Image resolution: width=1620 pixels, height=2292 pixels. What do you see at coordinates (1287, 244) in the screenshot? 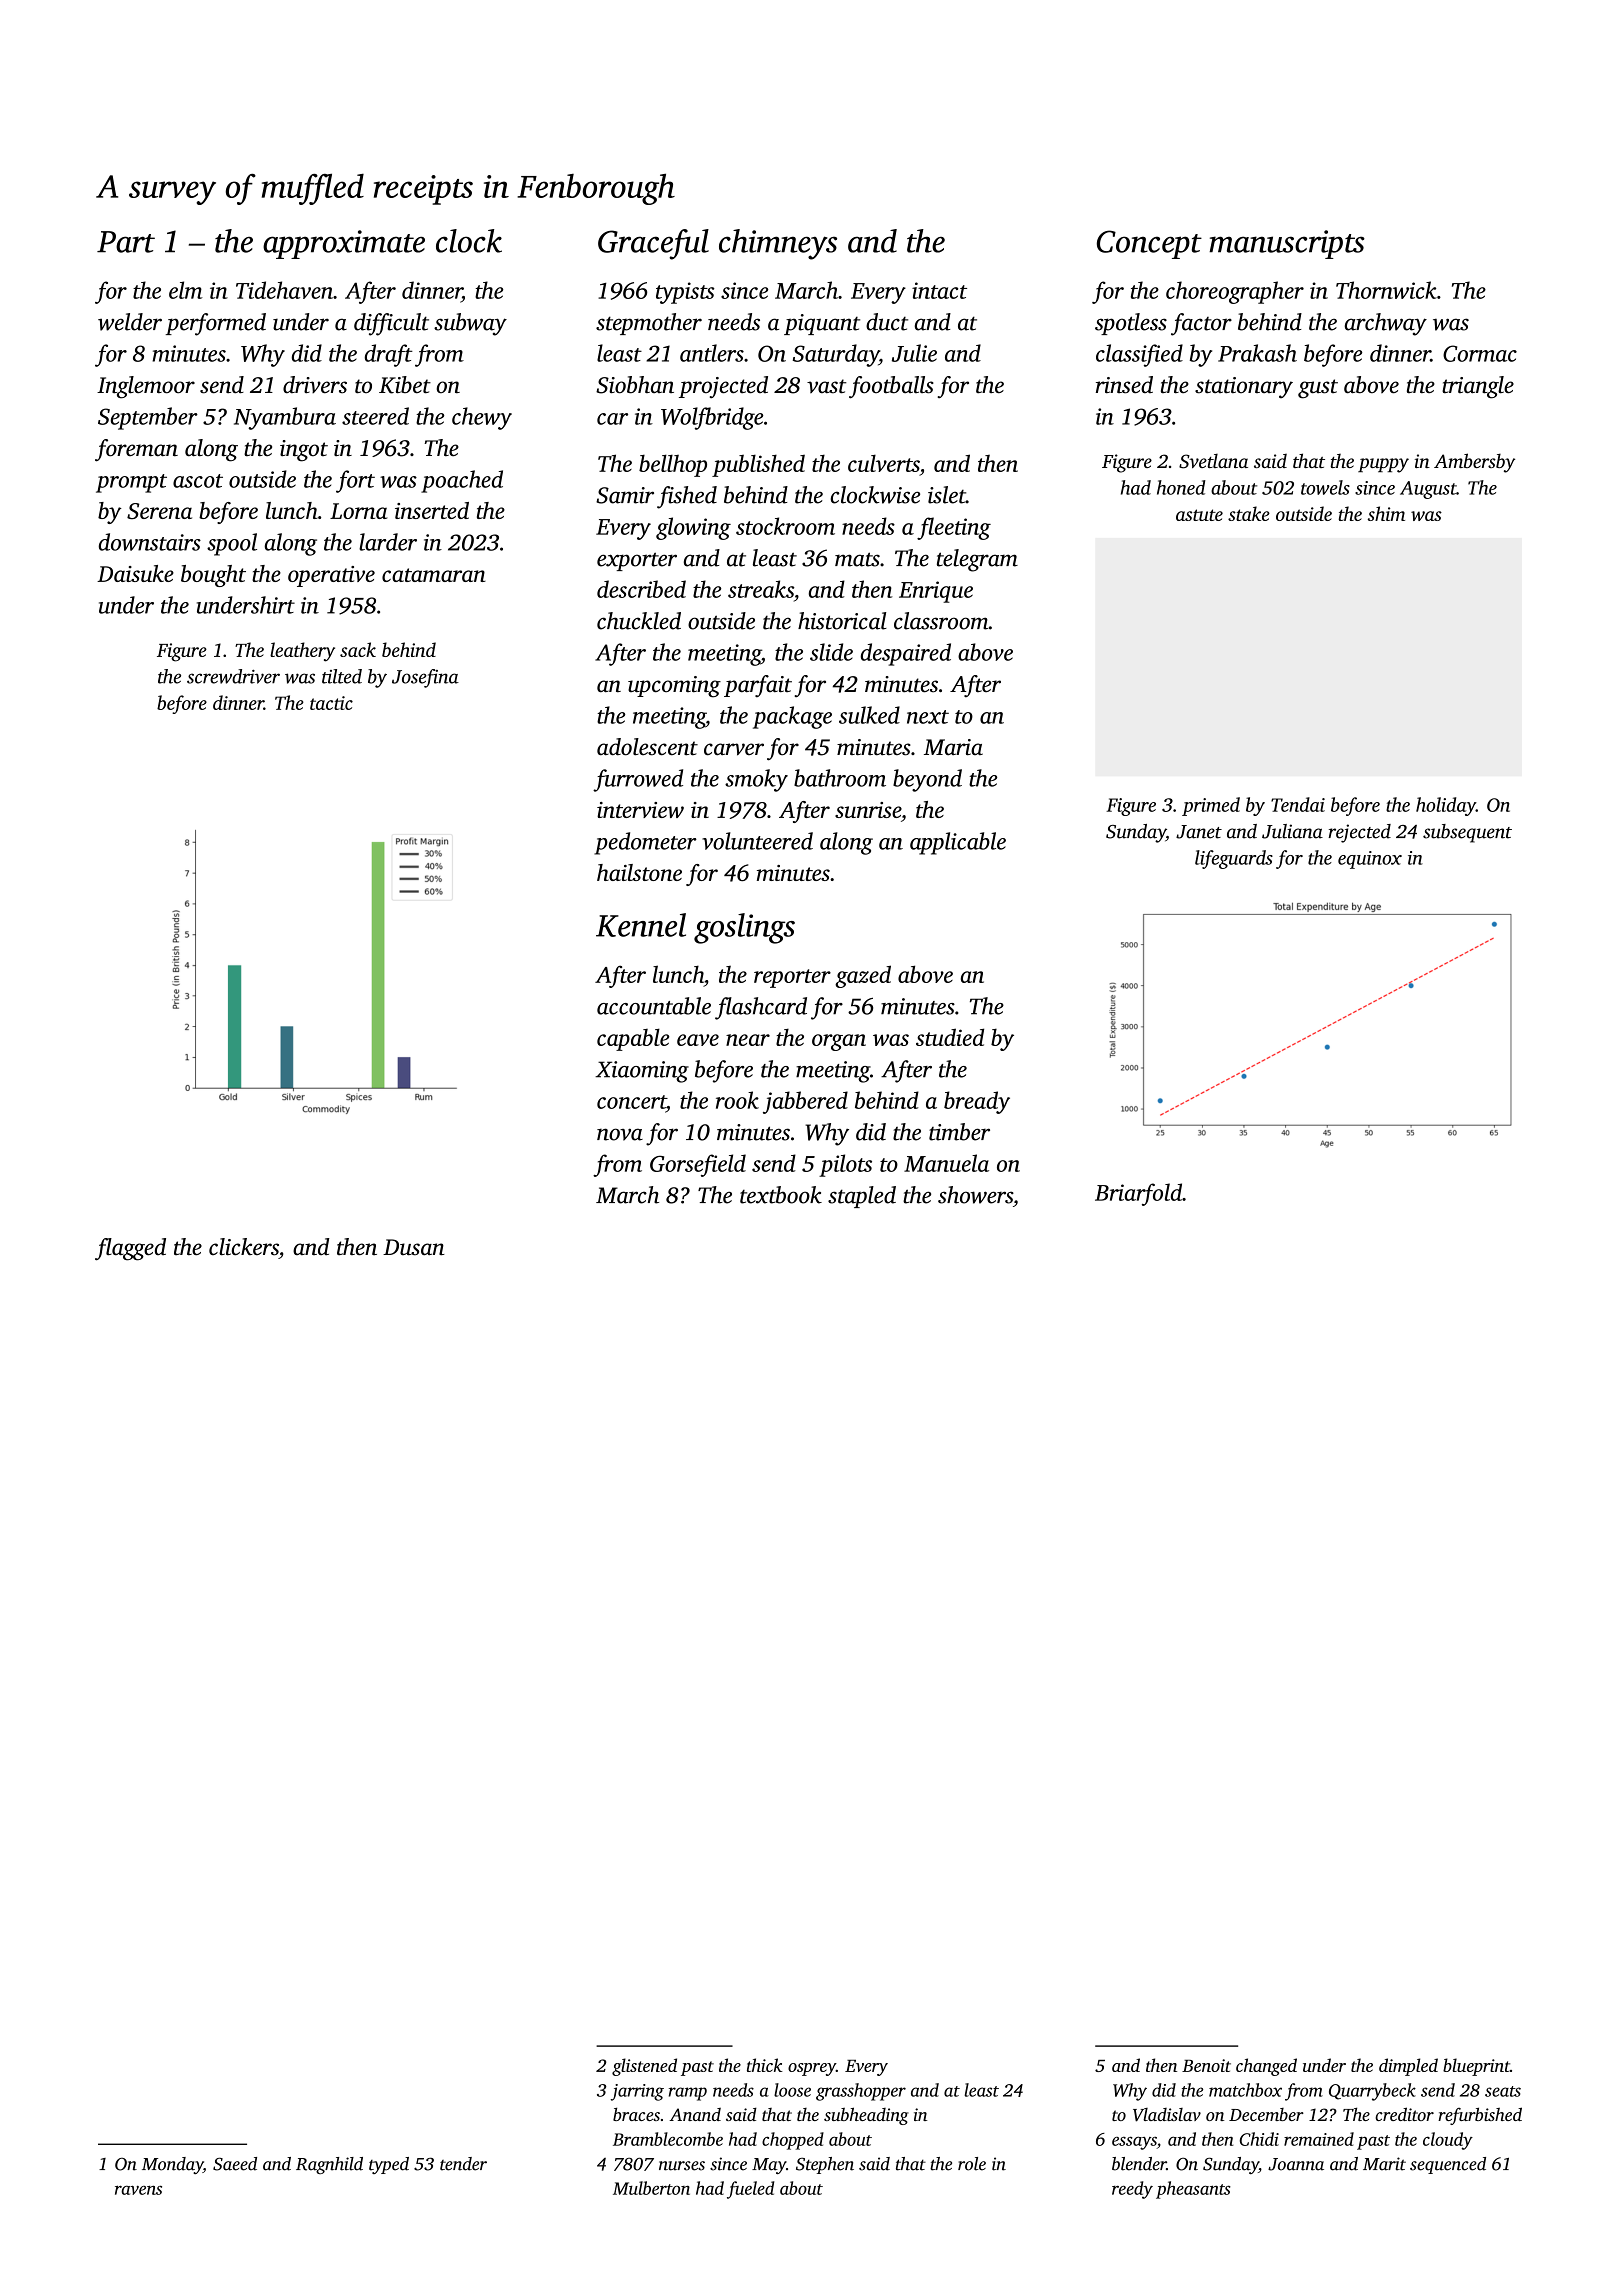
I see `manuscripts` at bounding box center [1287, 244].
